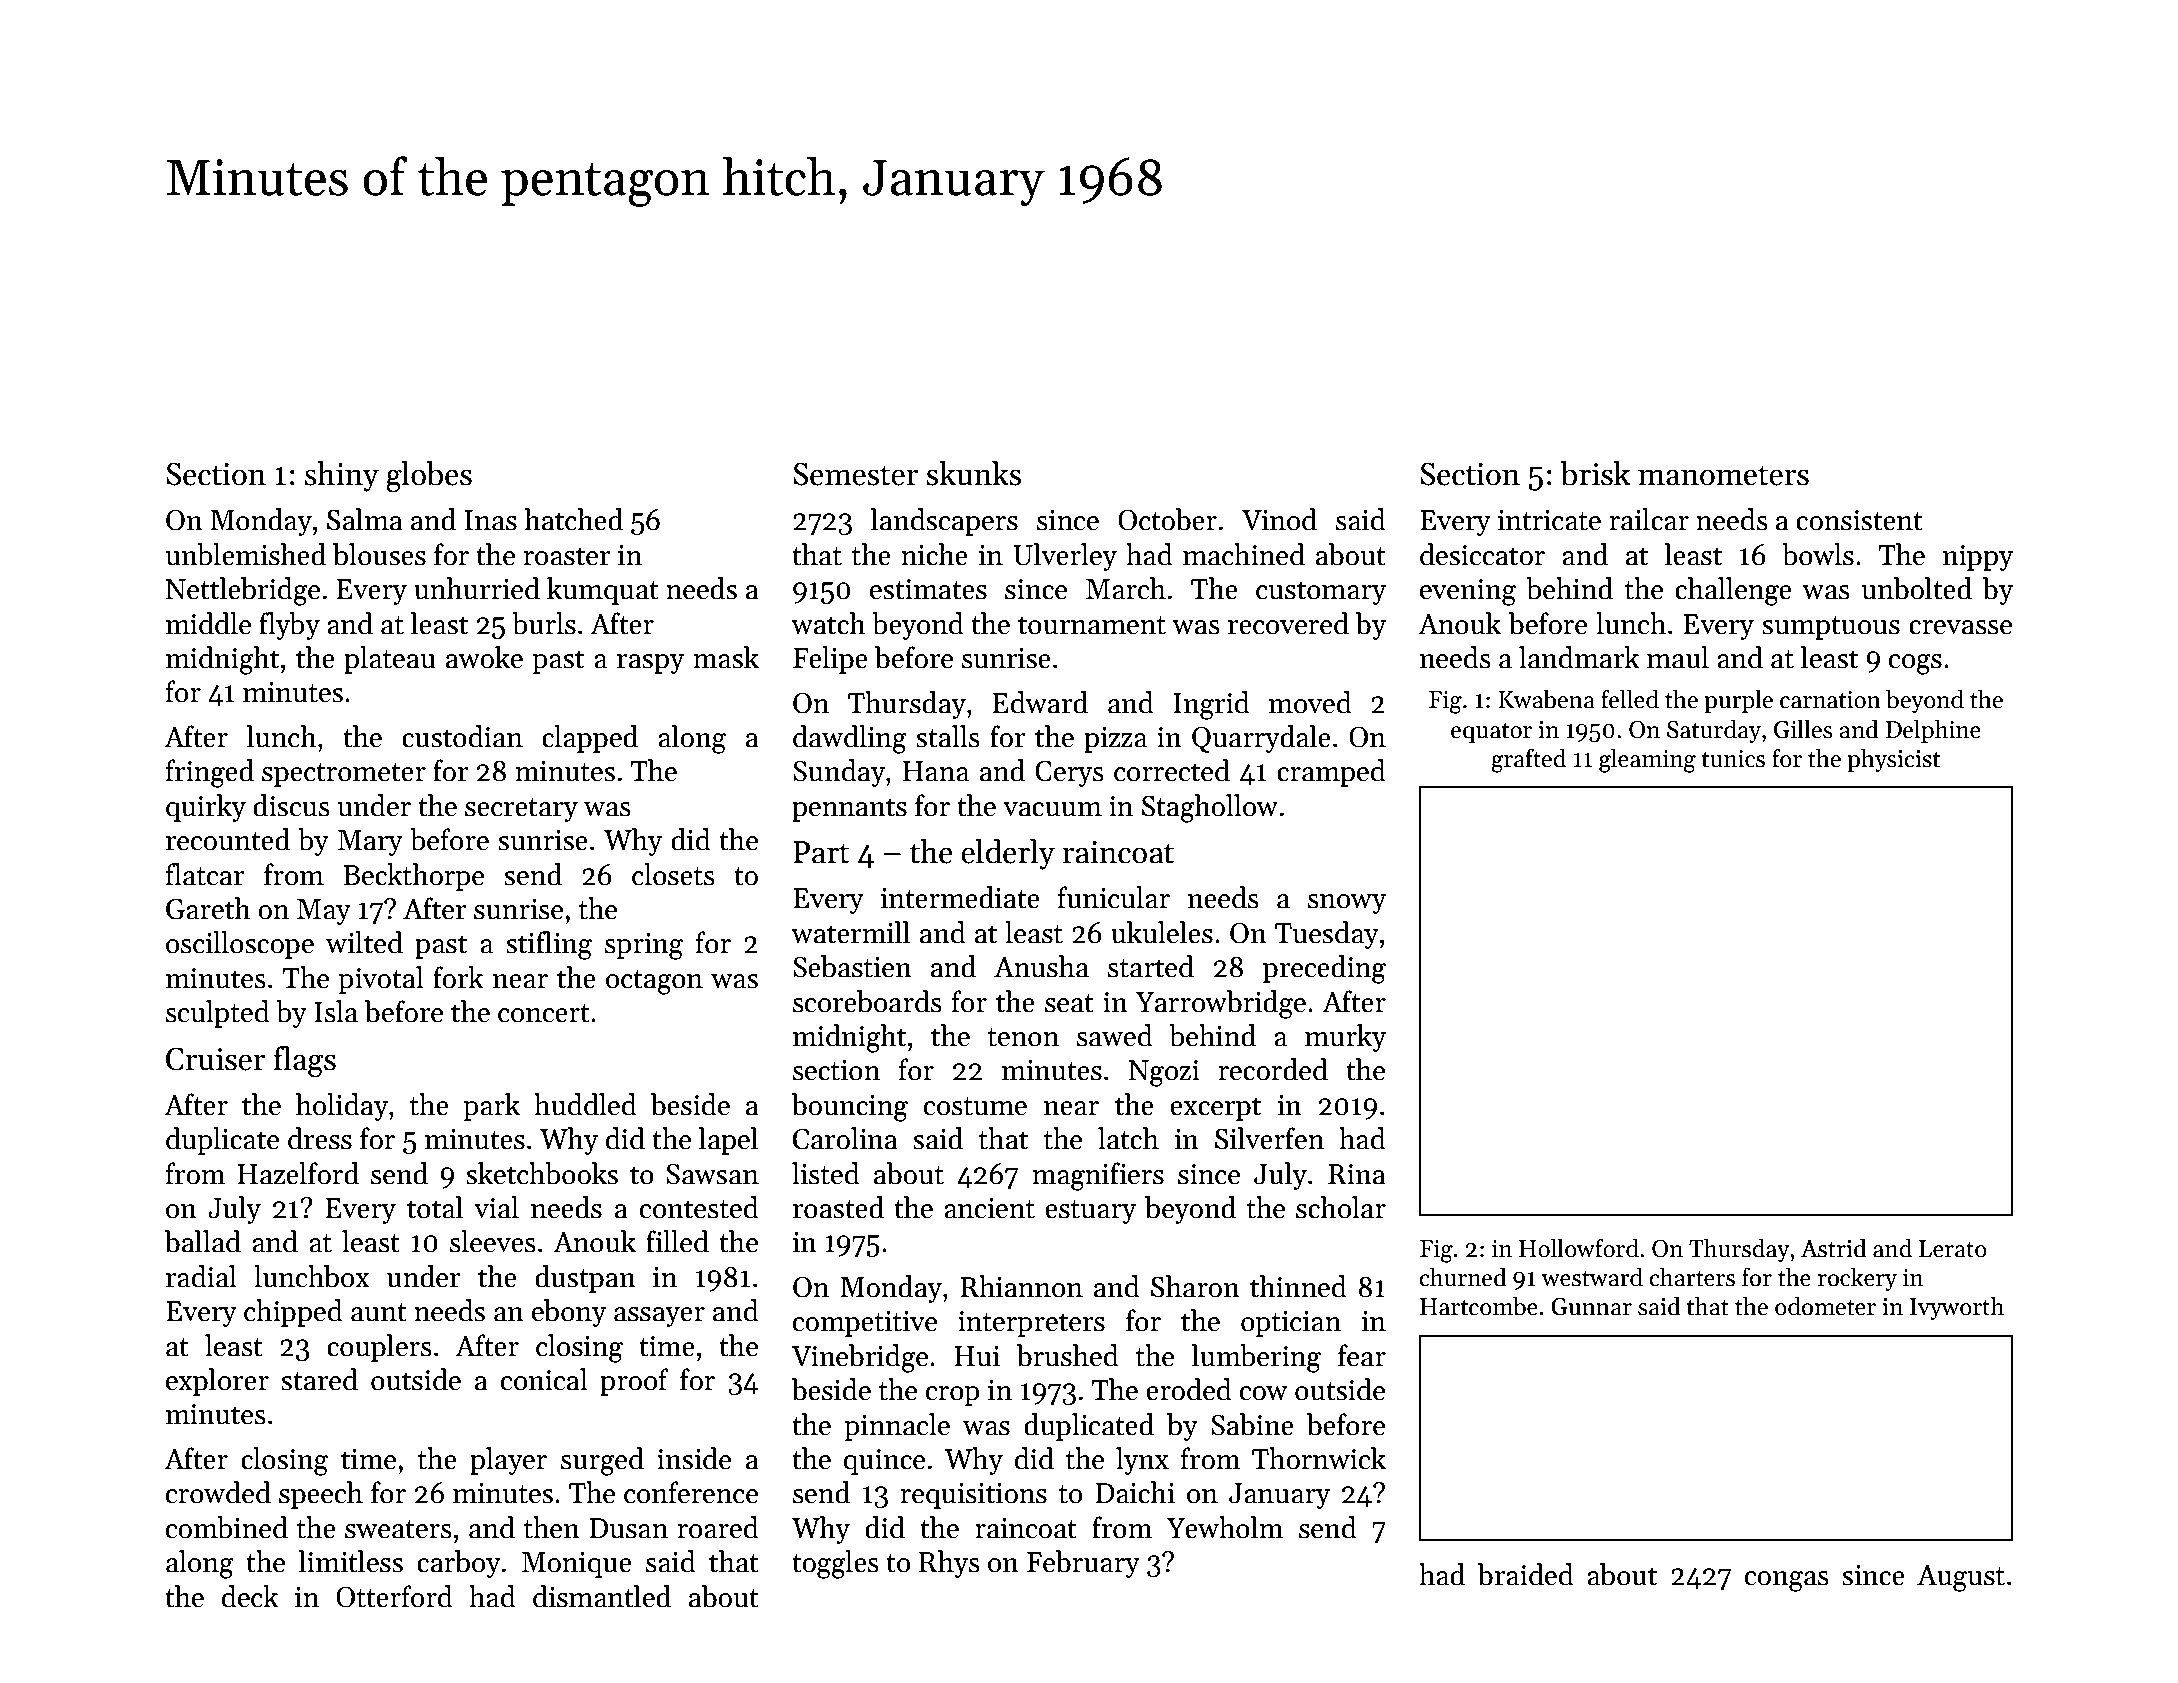 The image size is (2178, 1683). What do you see at coordinates (975, 1106) in the page?
I see `costume` at bounding box center [975, 1106].
